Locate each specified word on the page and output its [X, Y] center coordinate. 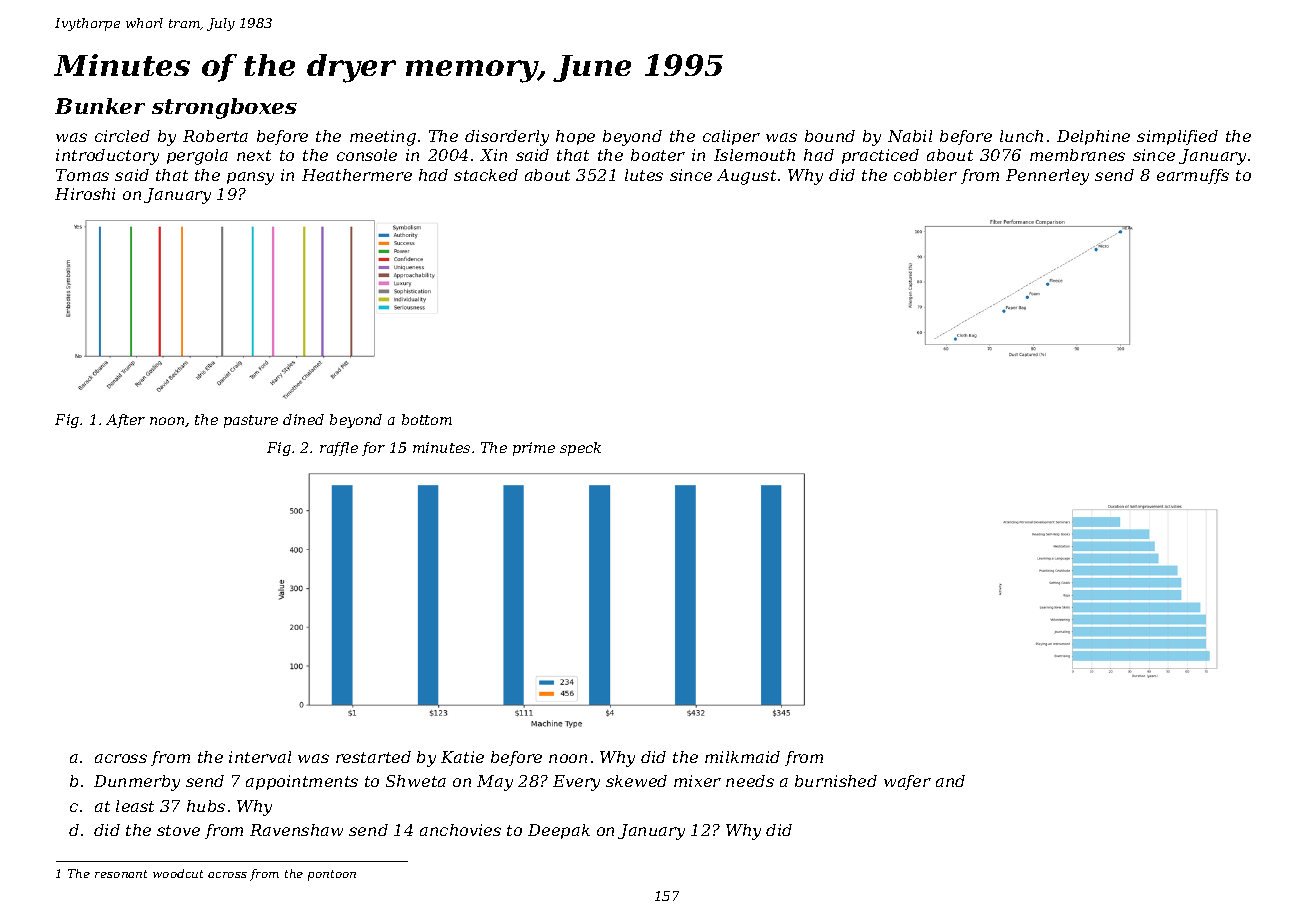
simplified [1177, 137]
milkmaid [742, 757]
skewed [636, 781]
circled [122, 136]
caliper [731, 137]
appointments [302, 782]
